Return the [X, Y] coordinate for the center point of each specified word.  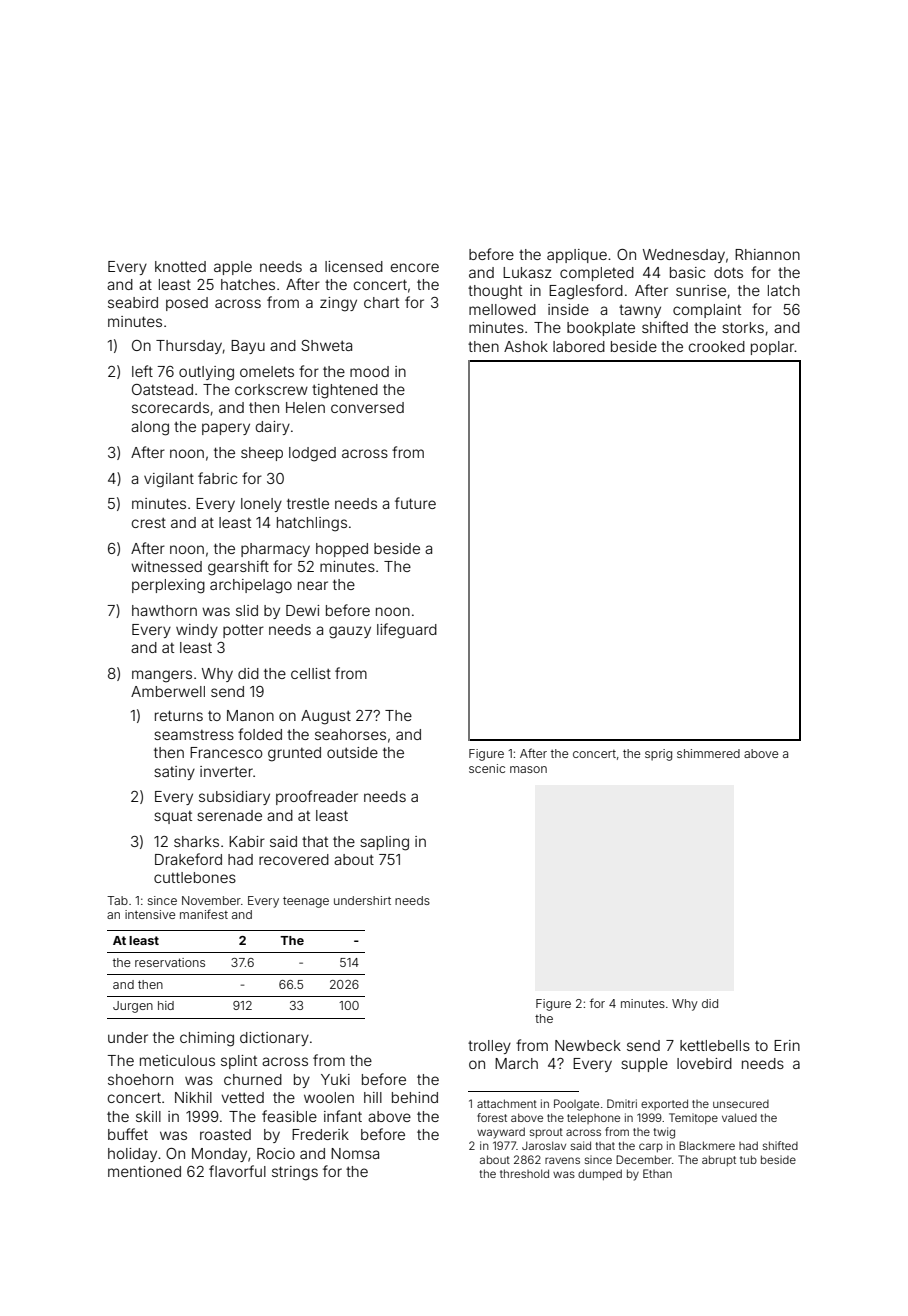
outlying [206, 373]
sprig [658, 755]
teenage [306, 902]
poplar [773, 348]
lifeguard [407, 631]
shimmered [708, 753]
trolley [489, 1047]
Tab [117, 900]
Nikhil [193, 1097]
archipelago [251, 586]
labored [579, 346]
